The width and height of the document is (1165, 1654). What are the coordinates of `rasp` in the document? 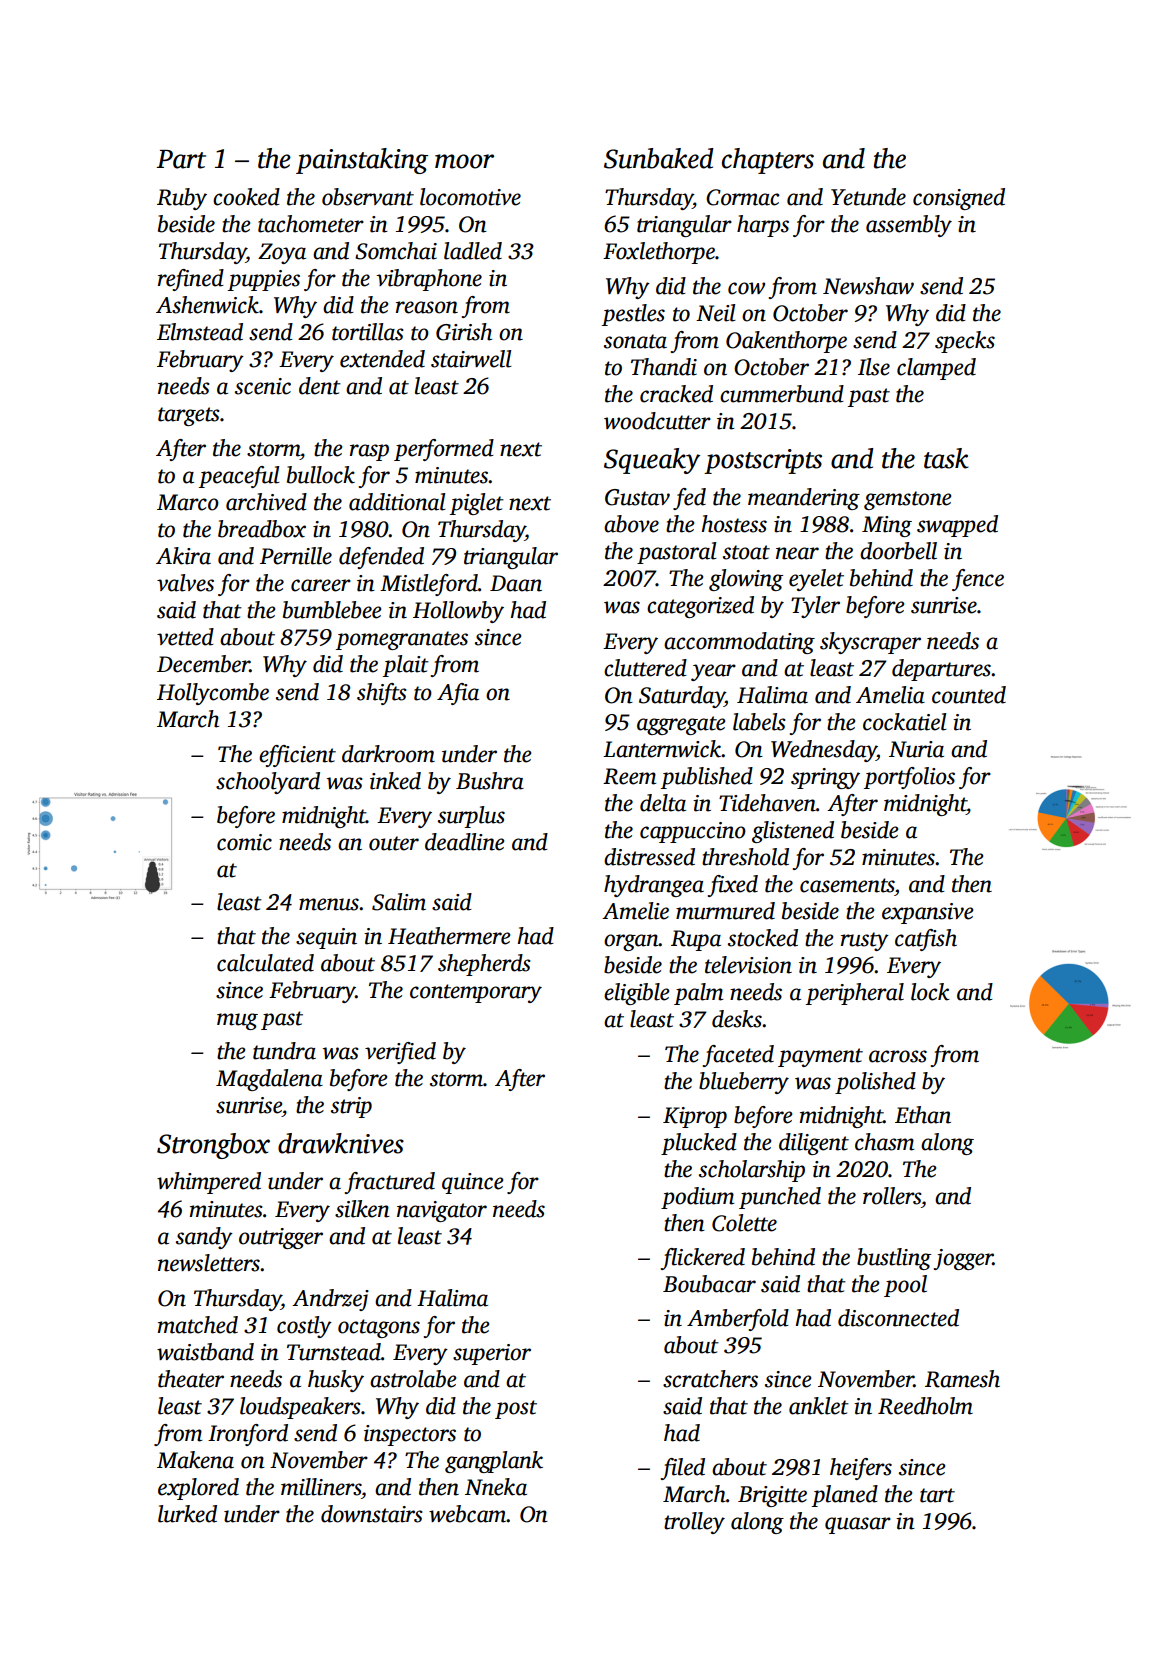 It's located at (369, 452).
